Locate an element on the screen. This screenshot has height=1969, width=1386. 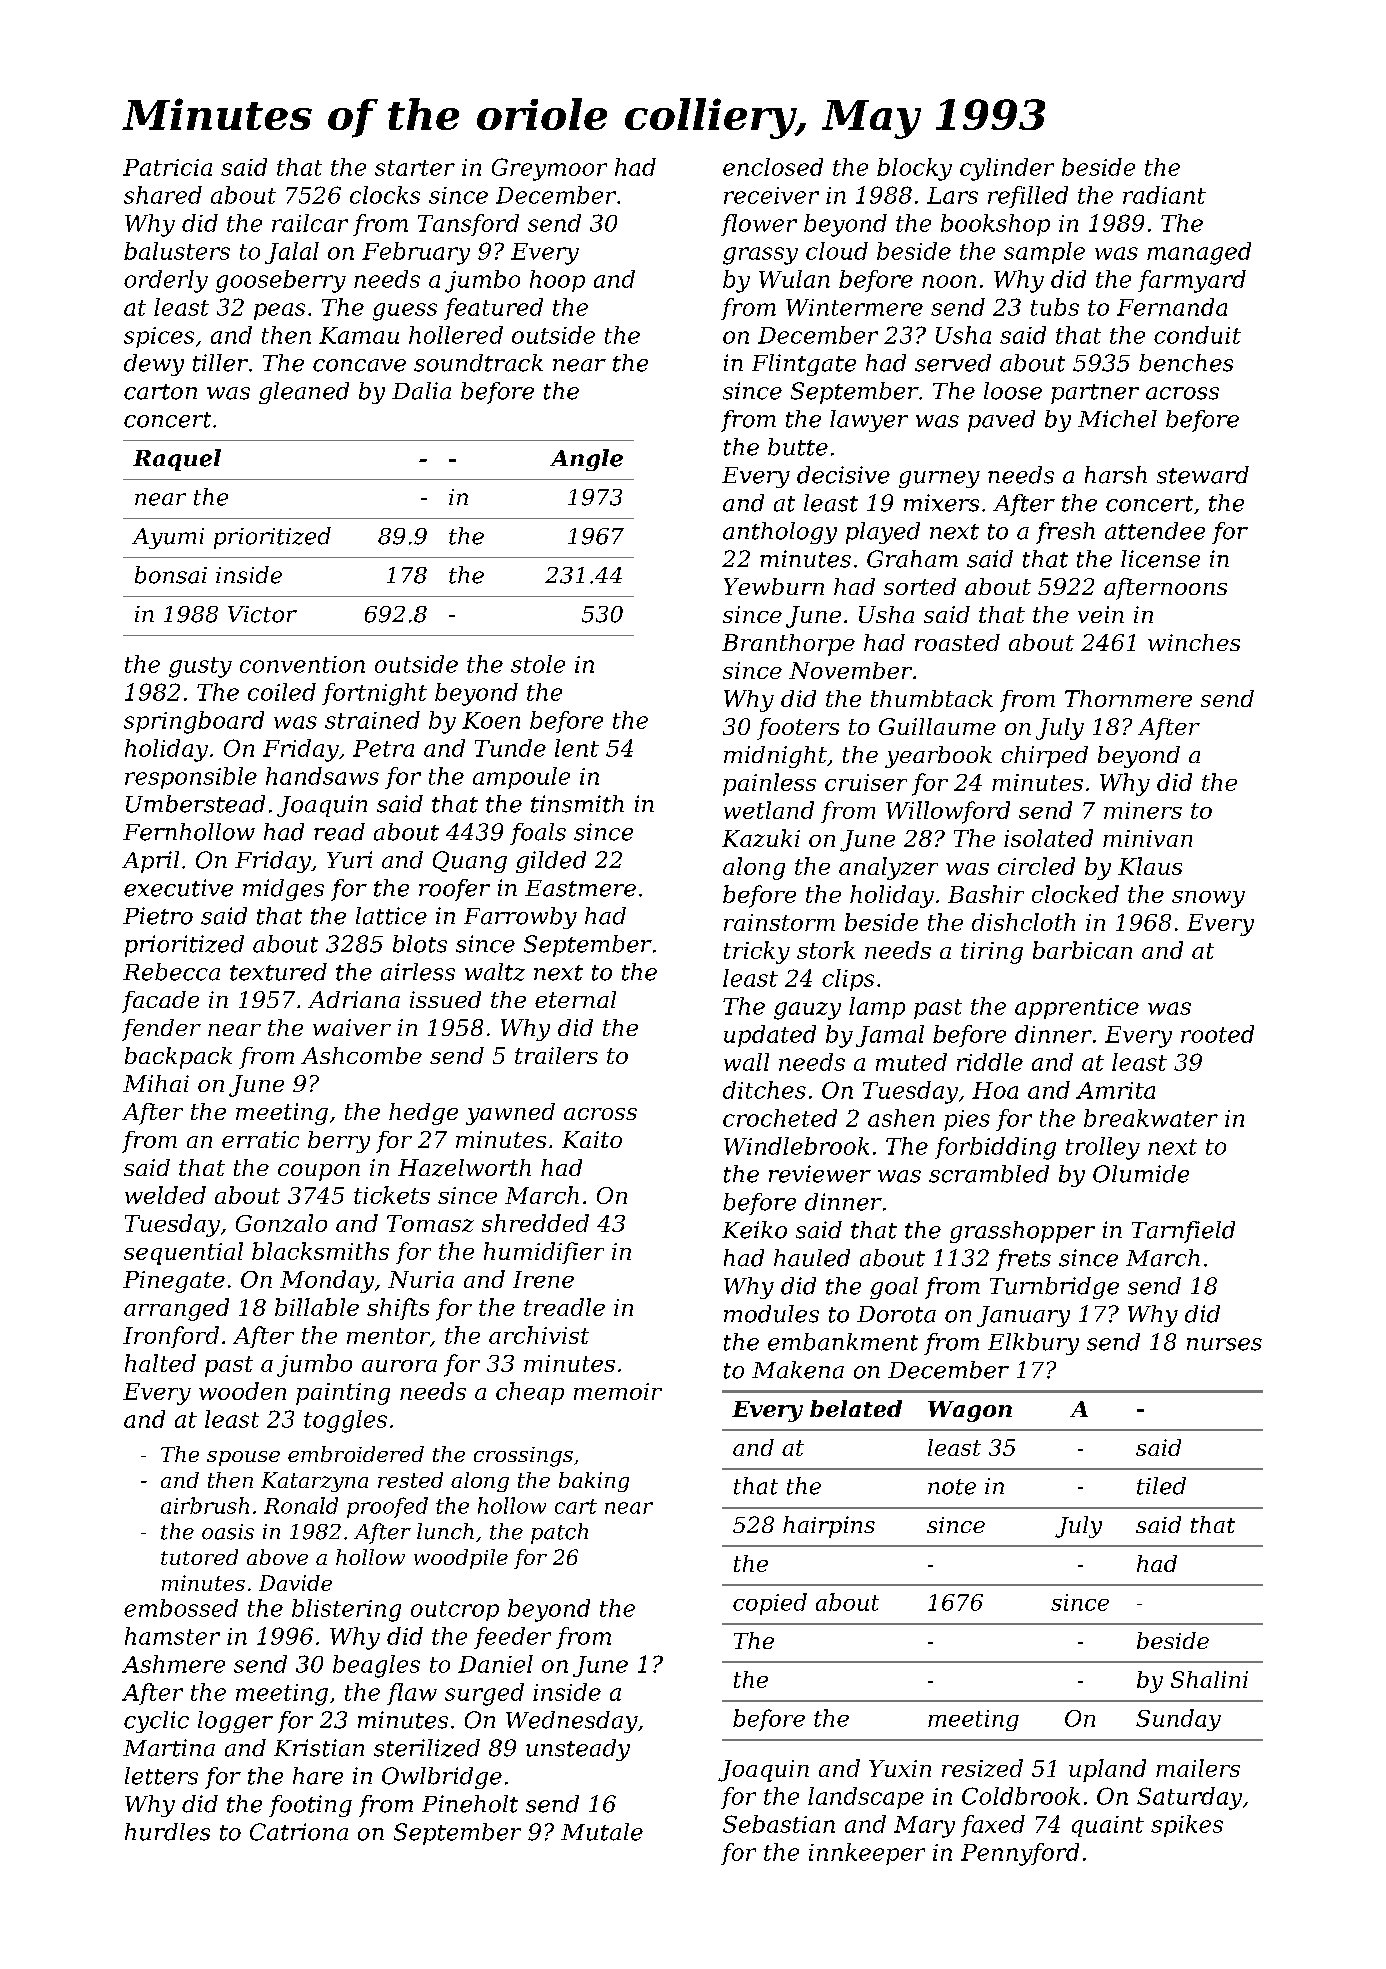
Thornmere is located at coordinates (1128, 698).
